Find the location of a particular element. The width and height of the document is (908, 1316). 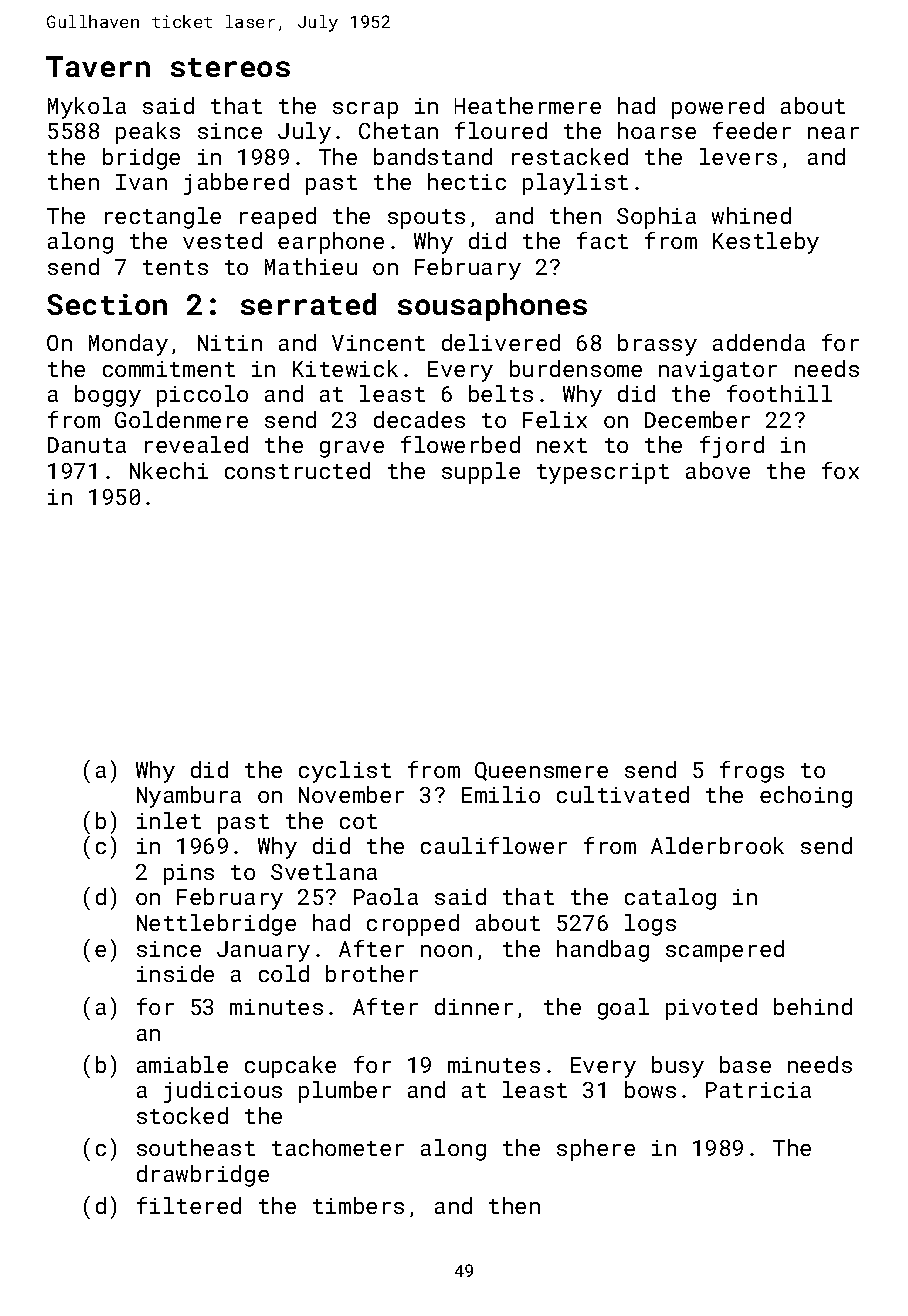

Mykola is located at coordinates (87, 108).
